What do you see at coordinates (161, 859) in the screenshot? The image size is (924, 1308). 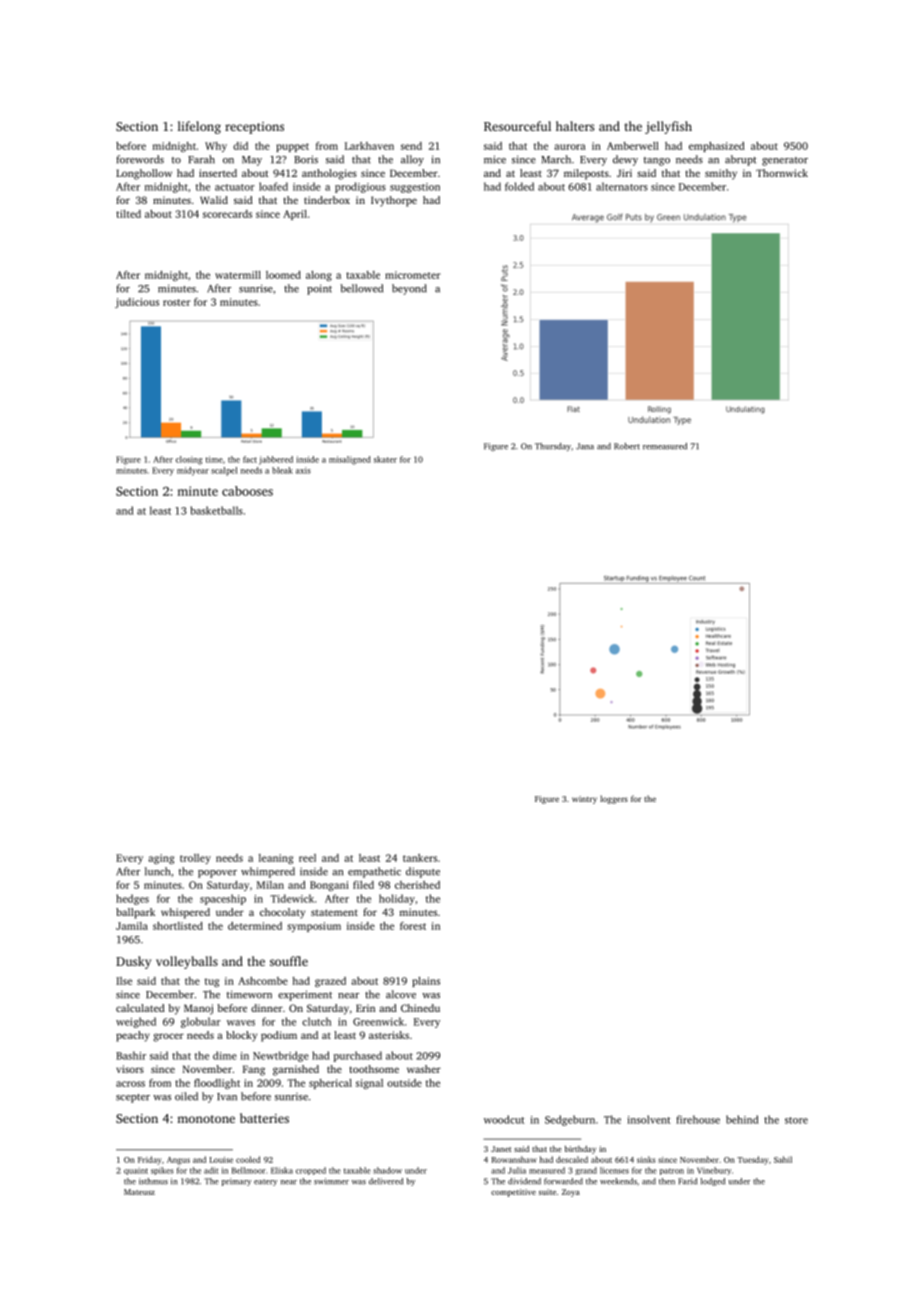 I see `aging` at bounding box center [161, 859].
